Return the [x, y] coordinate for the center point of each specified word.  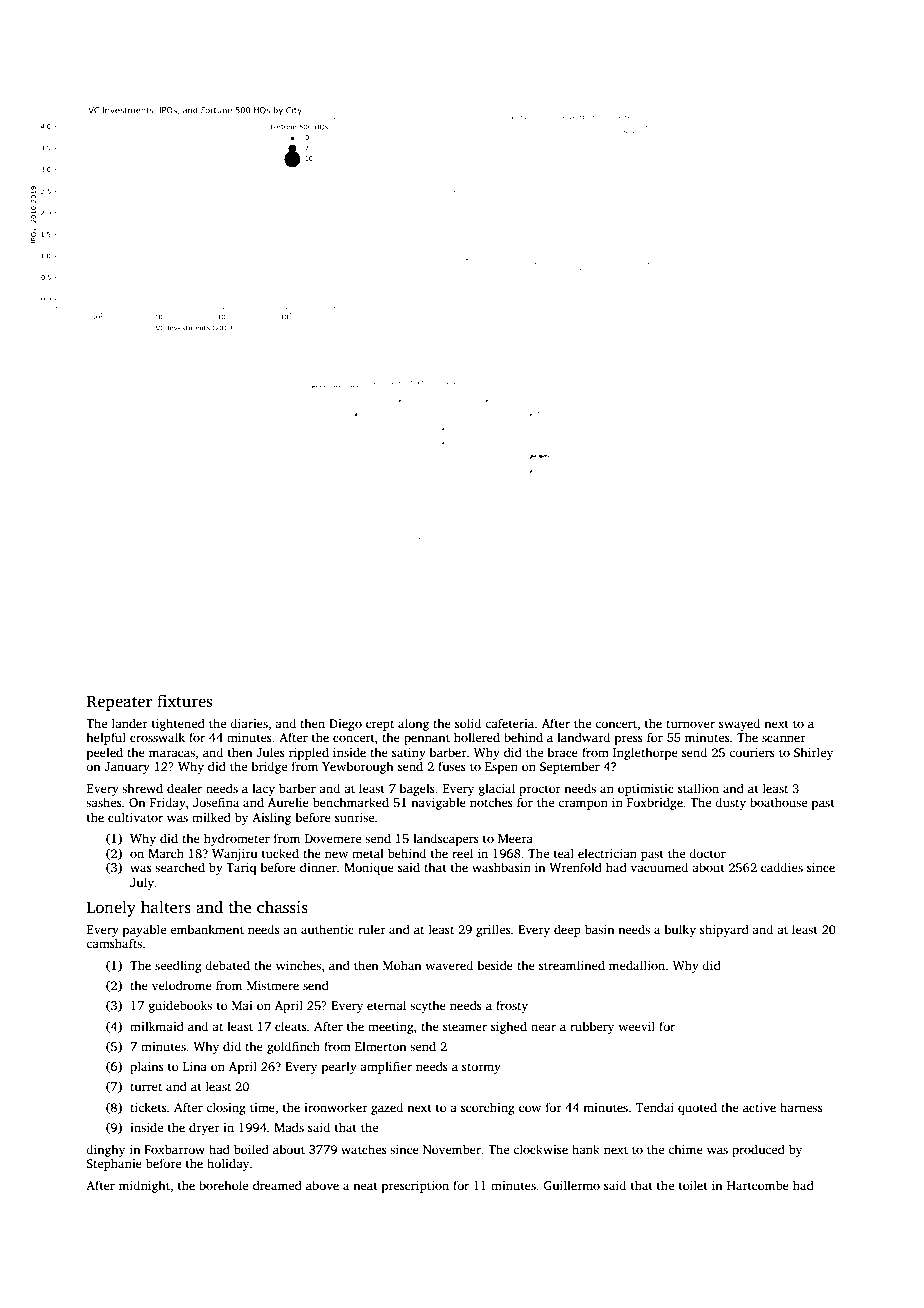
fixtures [184, 701]
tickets [148, 1107]
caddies [782, 867]
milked [211, 817]
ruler [372, 929]
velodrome [182, 985]
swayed [739, 724]
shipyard [724, 930]
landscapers [446, 839]
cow [530, 1108]
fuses [452, 766]
